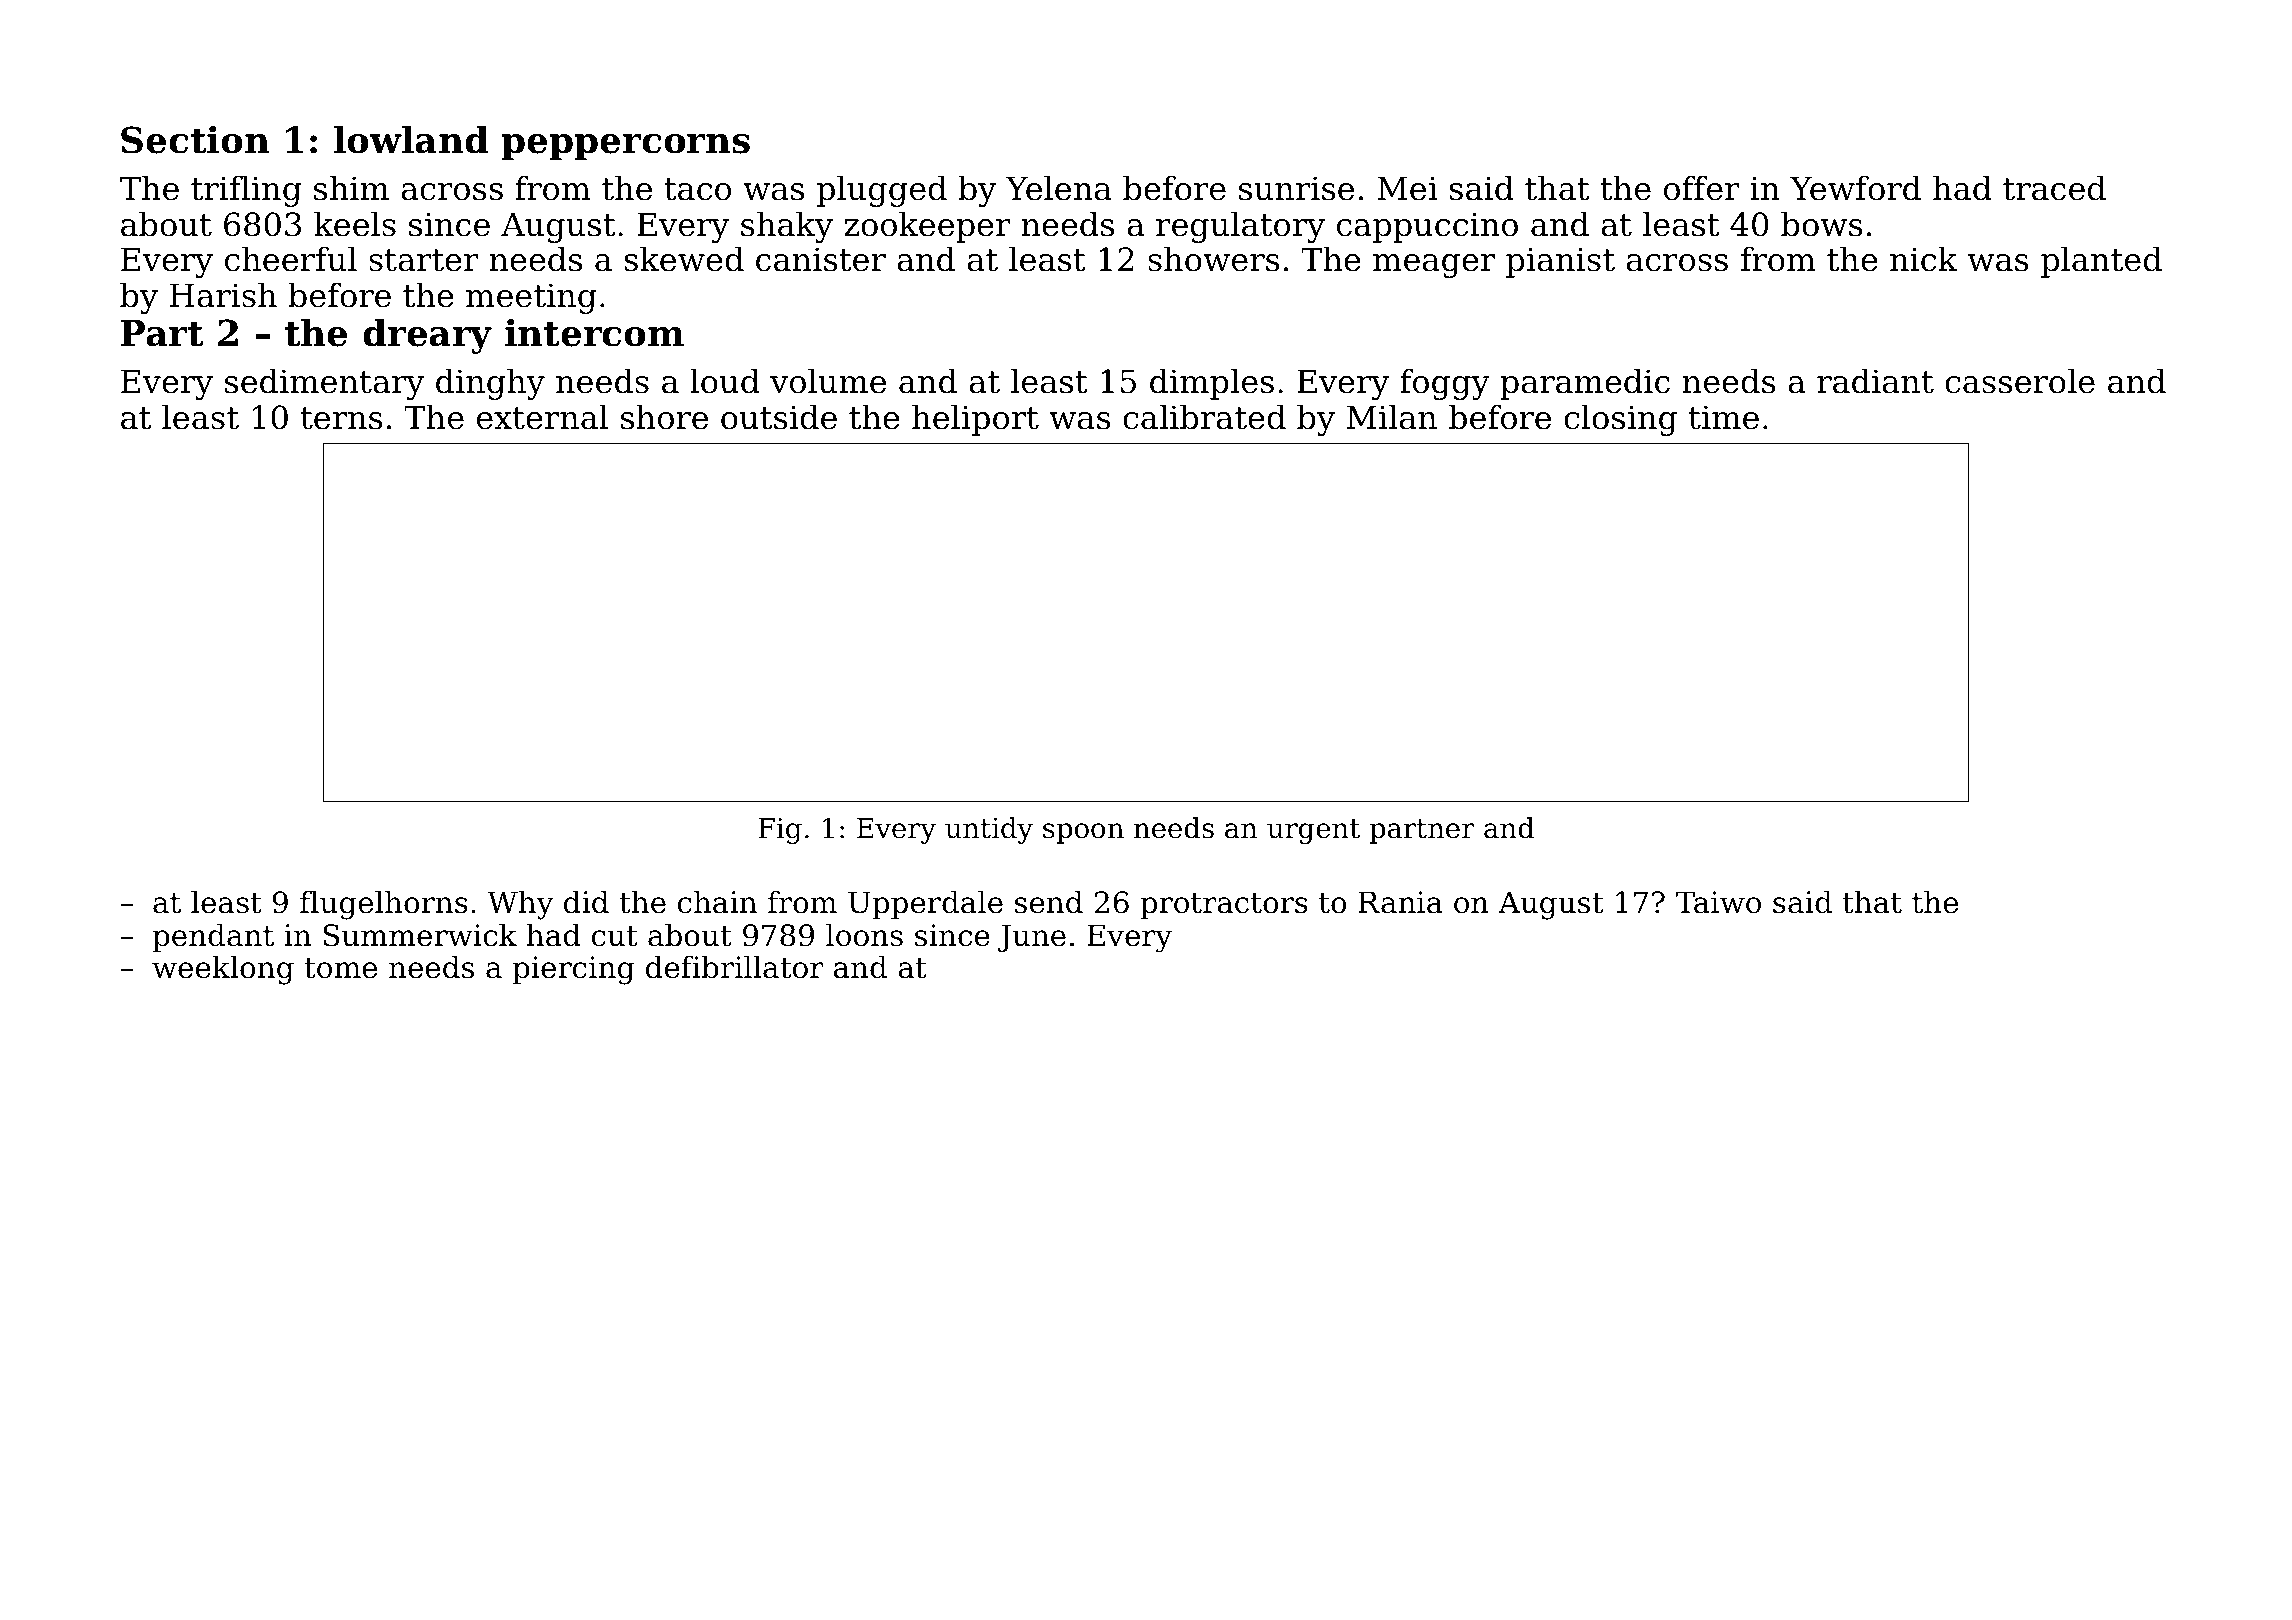 Image resolution: width=2292 pixels, height=1620 pixels. Describe the element at coordinates (1718, 902) in the page. I see `Taiwo` at that location.
